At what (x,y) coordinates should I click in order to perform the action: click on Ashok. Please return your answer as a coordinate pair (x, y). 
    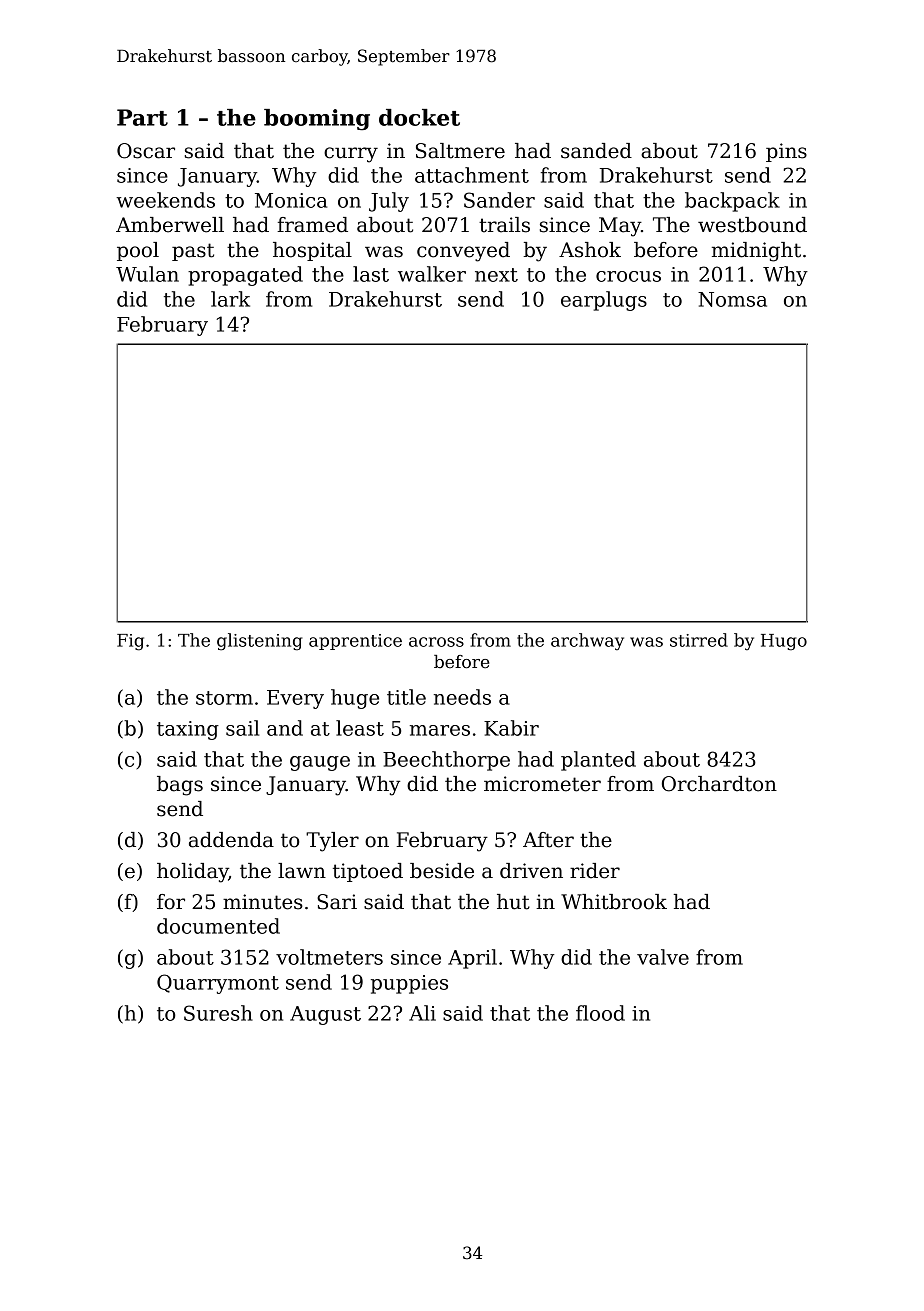
    Looking at the image, I should click on (590, 250).
